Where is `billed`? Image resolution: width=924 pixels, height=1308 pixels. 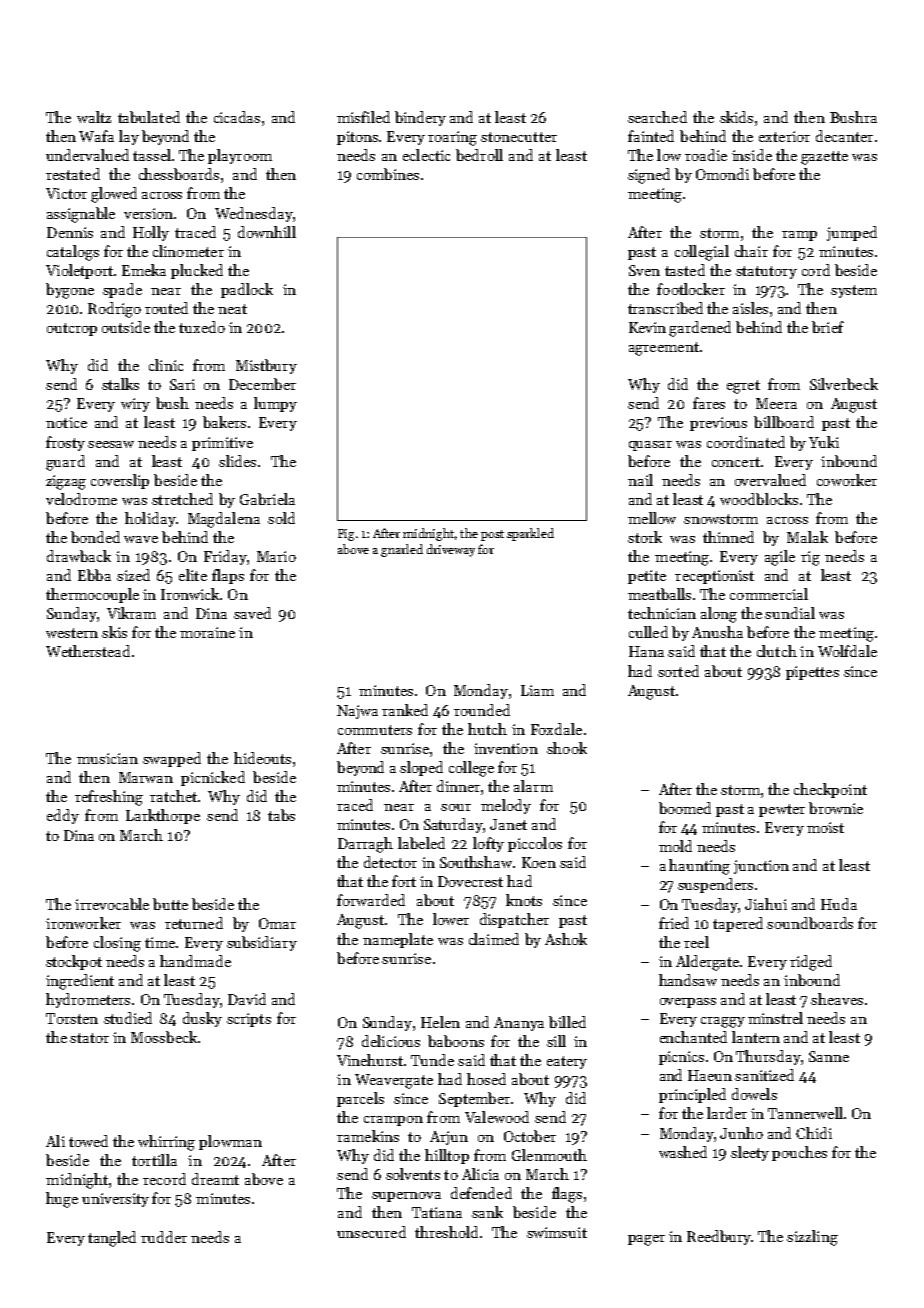 billed is located at coordinates (567, 1022).
